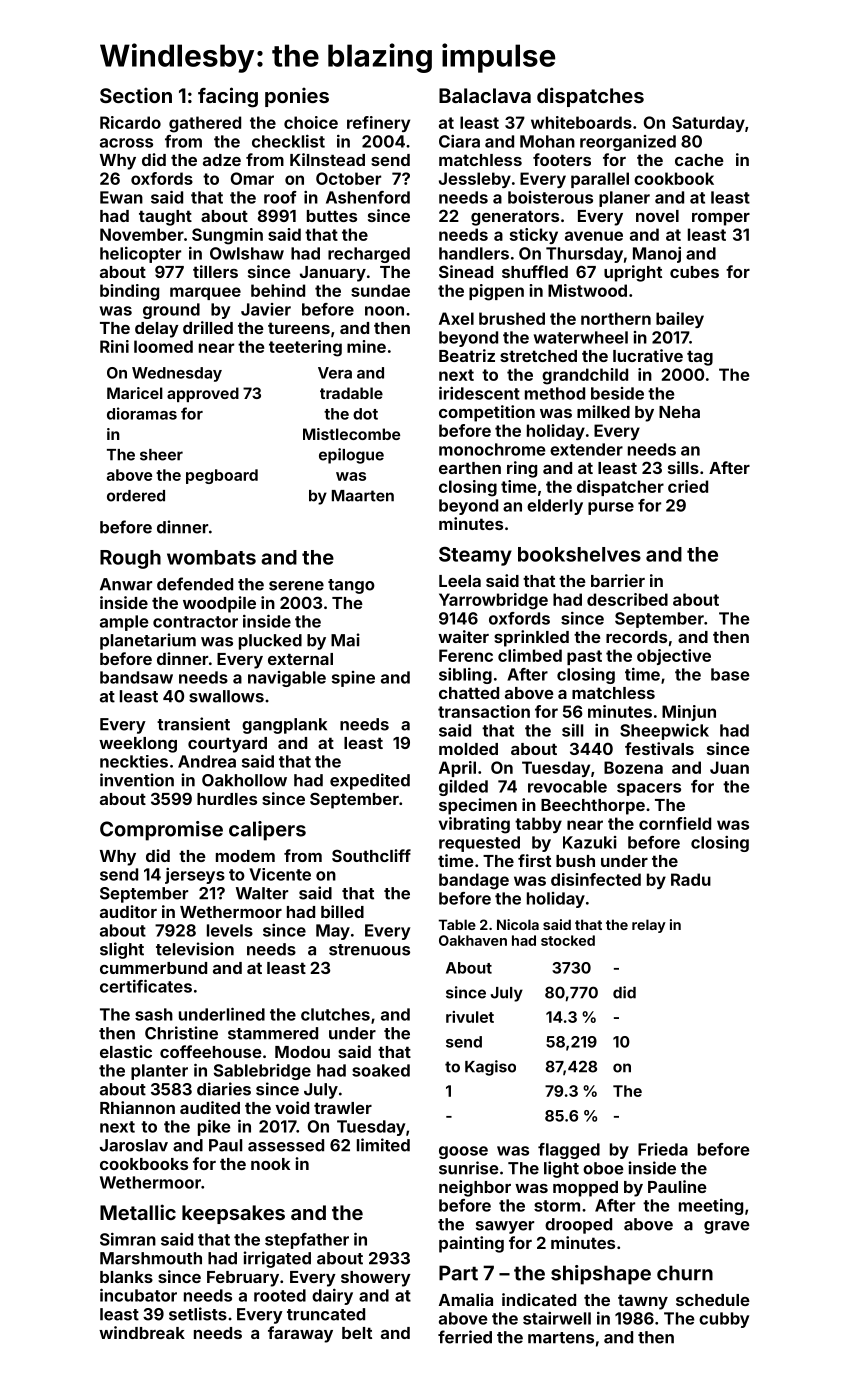 The image size is (849, 1400). I want to click on setlists, so click(198, 1314).
